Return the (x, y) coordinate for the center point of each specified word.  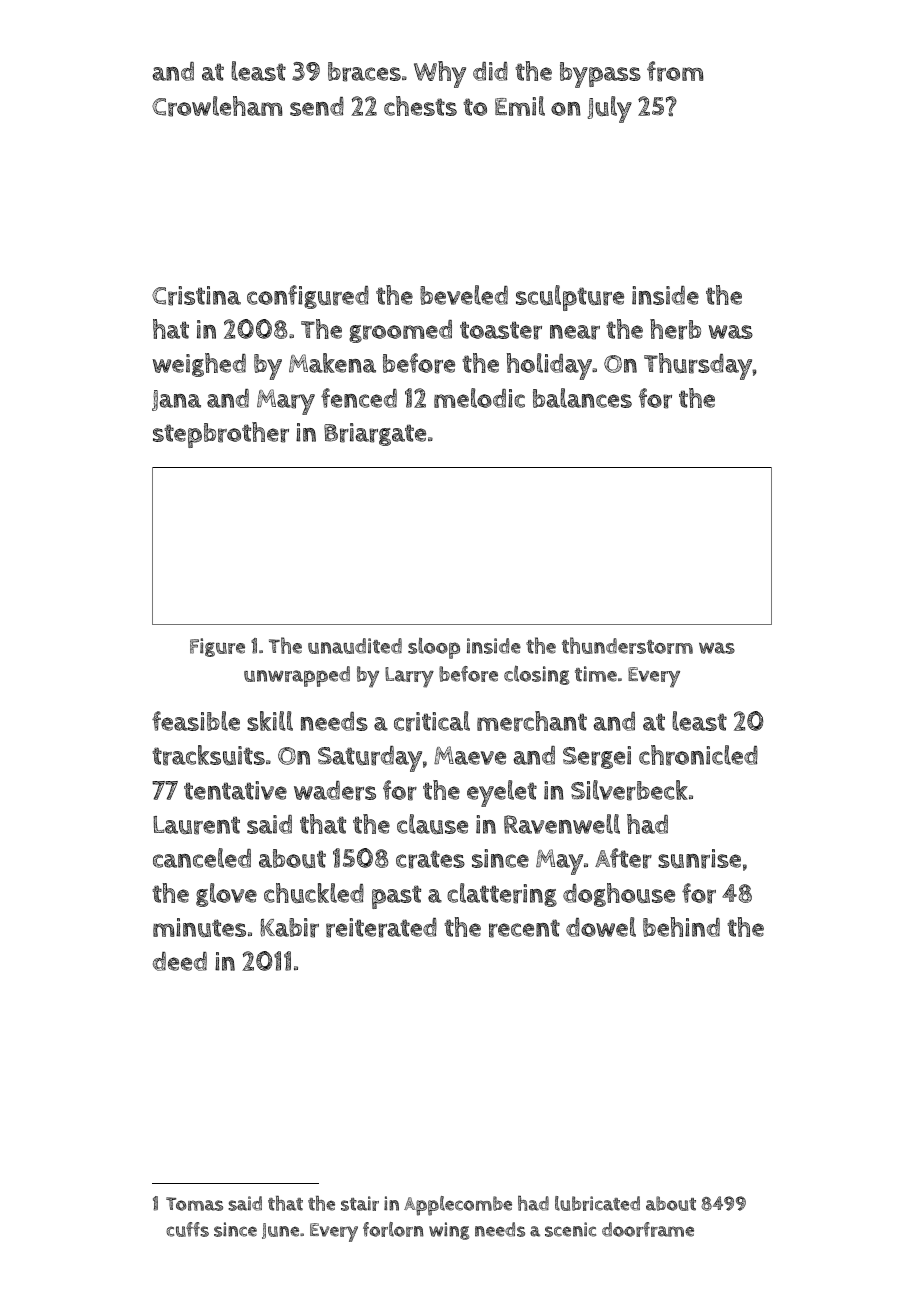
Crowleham (217, 106)
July (609, 109)
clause (432, 824)
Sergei (597, 757)
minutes (199, 927)
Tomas (194, 1204)
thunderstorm (627, 645)
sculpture (570, 298)
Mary (286, 402)
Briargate (375, 434)
